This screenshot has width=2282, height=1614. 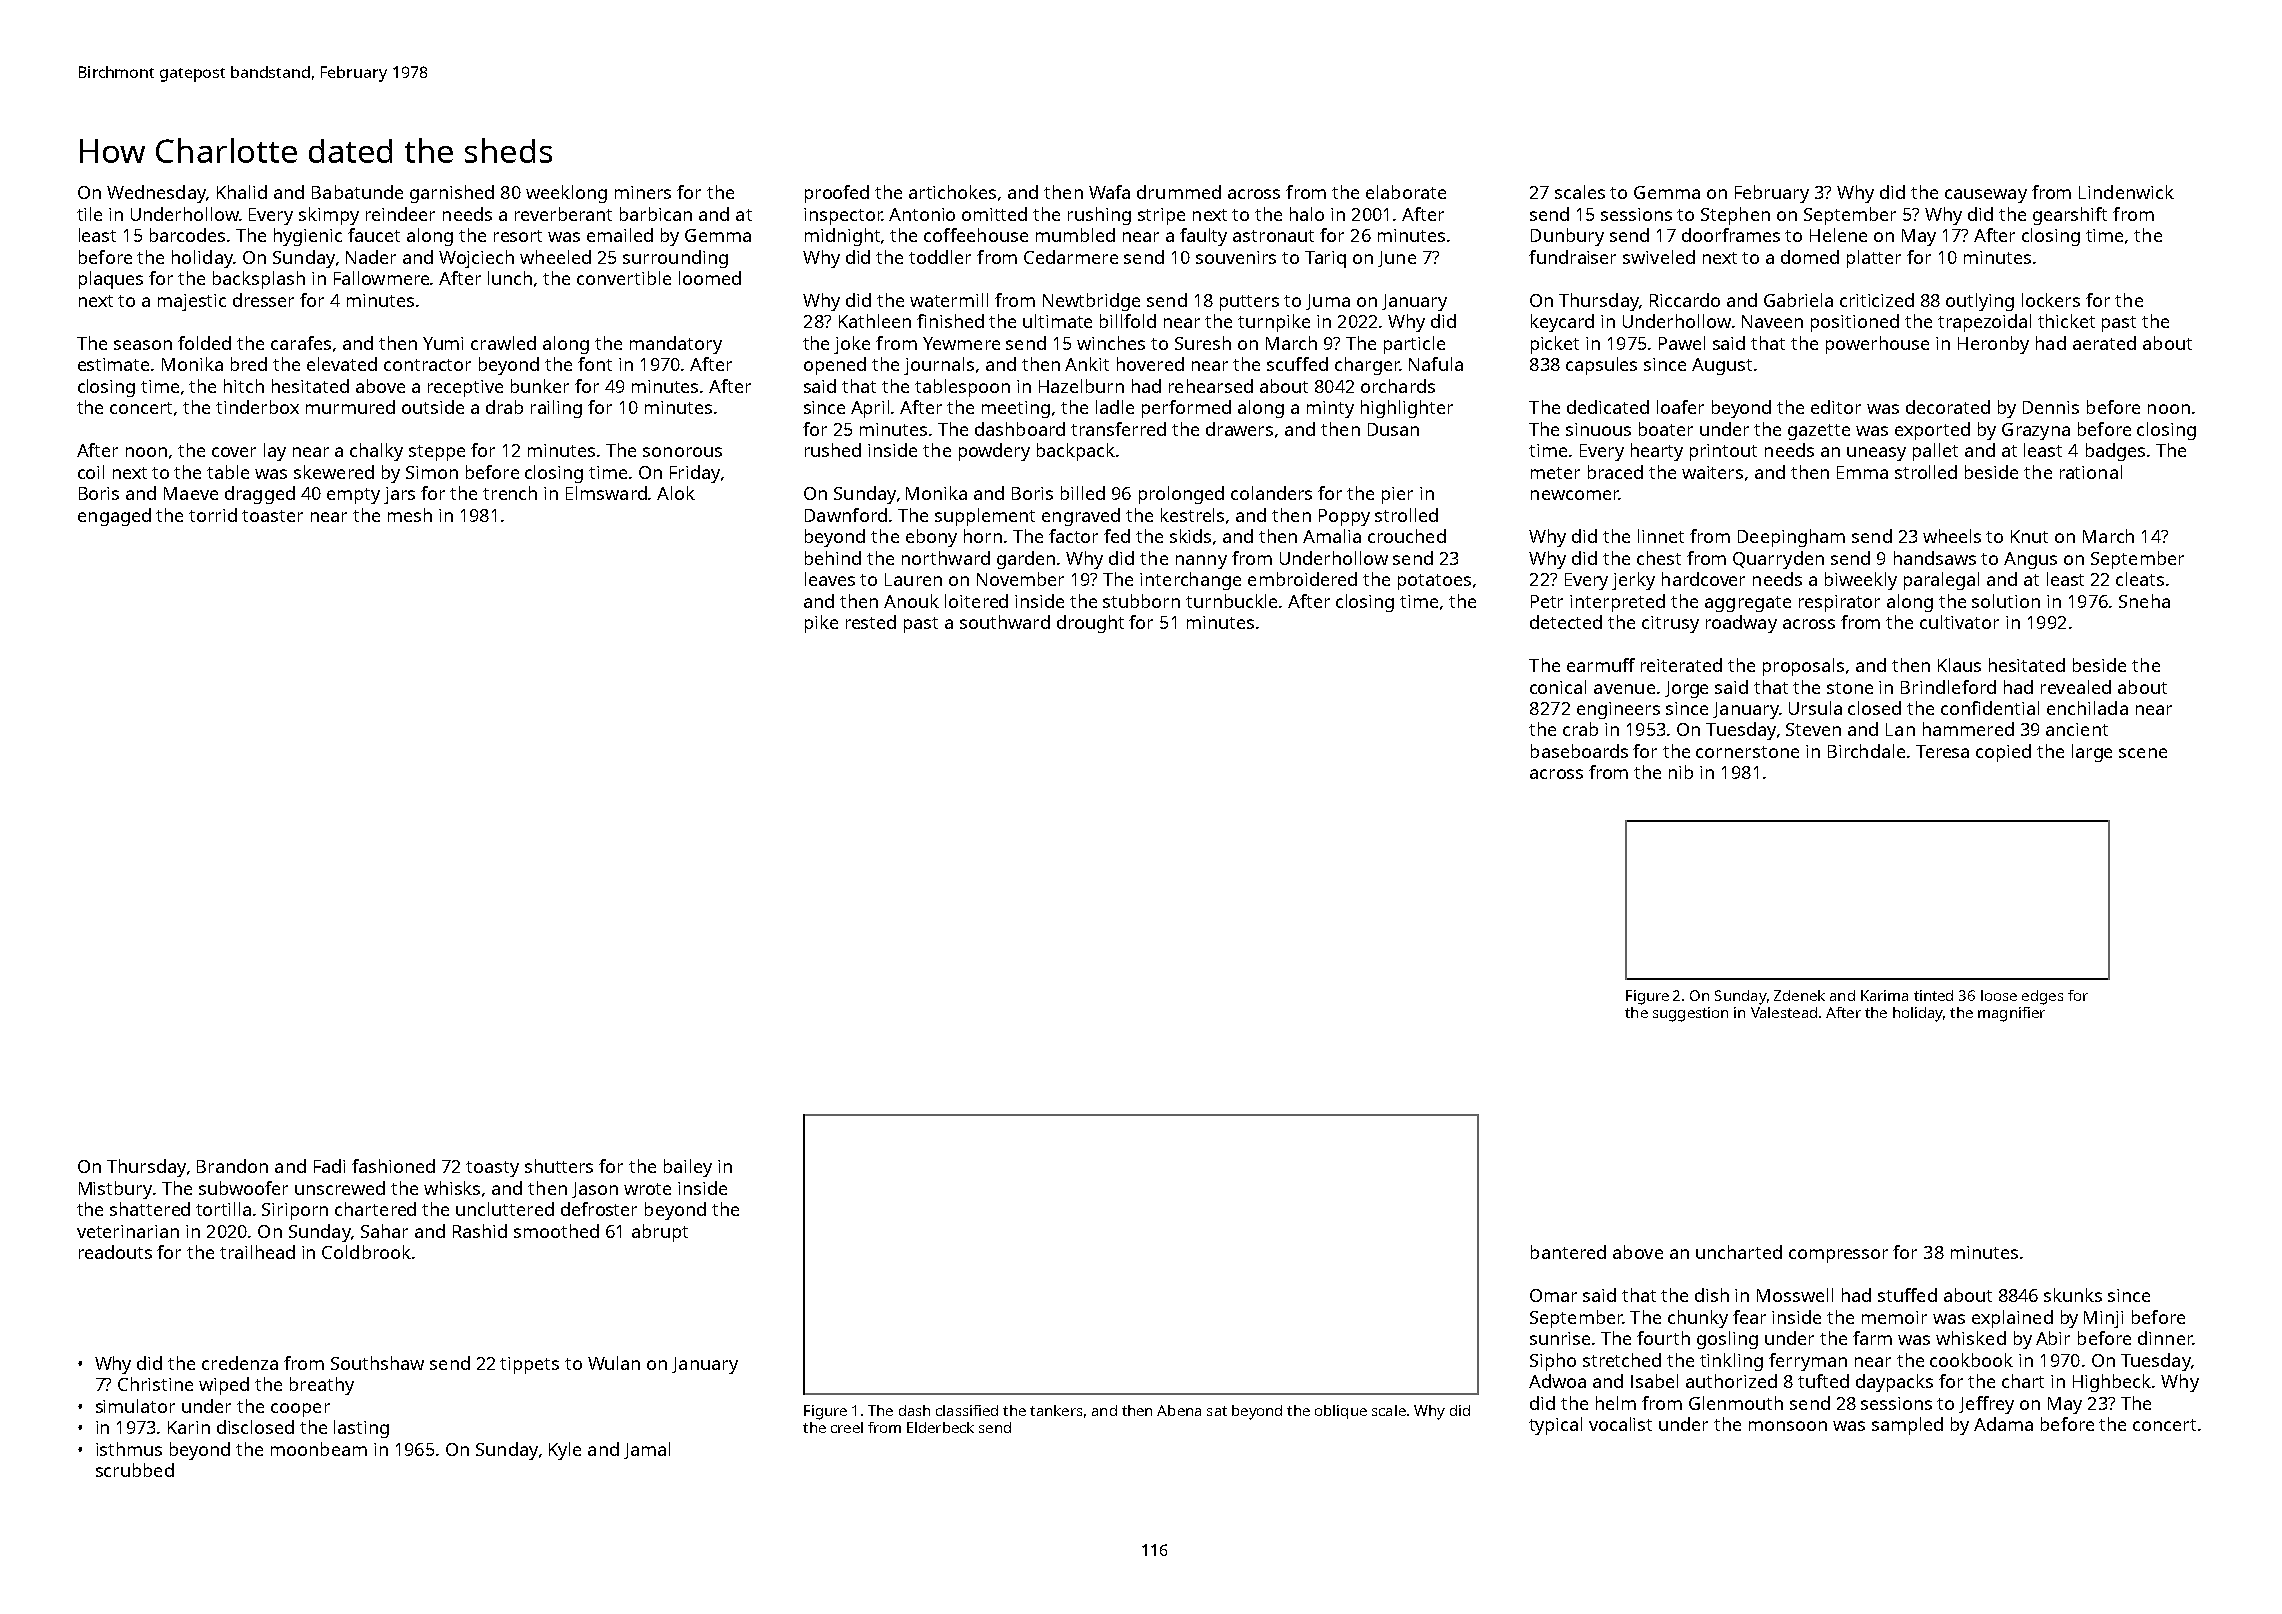 What do you see at coordinates (2011, 1014) in the screenshot?
I see `magnifier` at bounding box center [2011, 1014].
